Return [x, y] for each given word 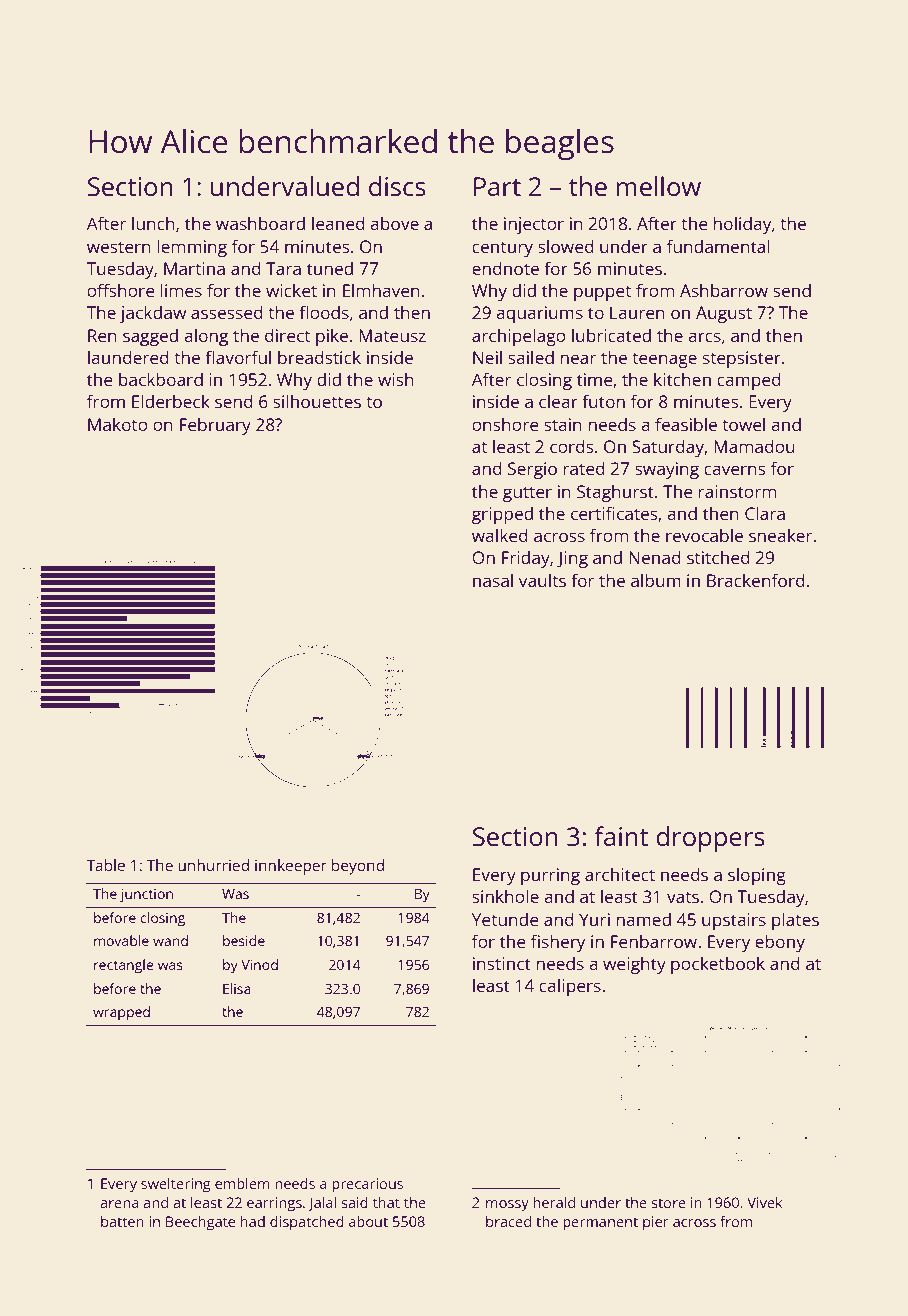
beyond [358, 867]
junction [146, 895]
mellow [659, 186]
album [656, 580]
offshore [121, 290]
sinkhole [505, 896]
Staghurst [615, 493]
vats [683, 897]
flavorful [238, 357]
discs [397, 186]
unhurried [213, 865]
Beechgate [200, 1223]
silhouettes [317, 401]
